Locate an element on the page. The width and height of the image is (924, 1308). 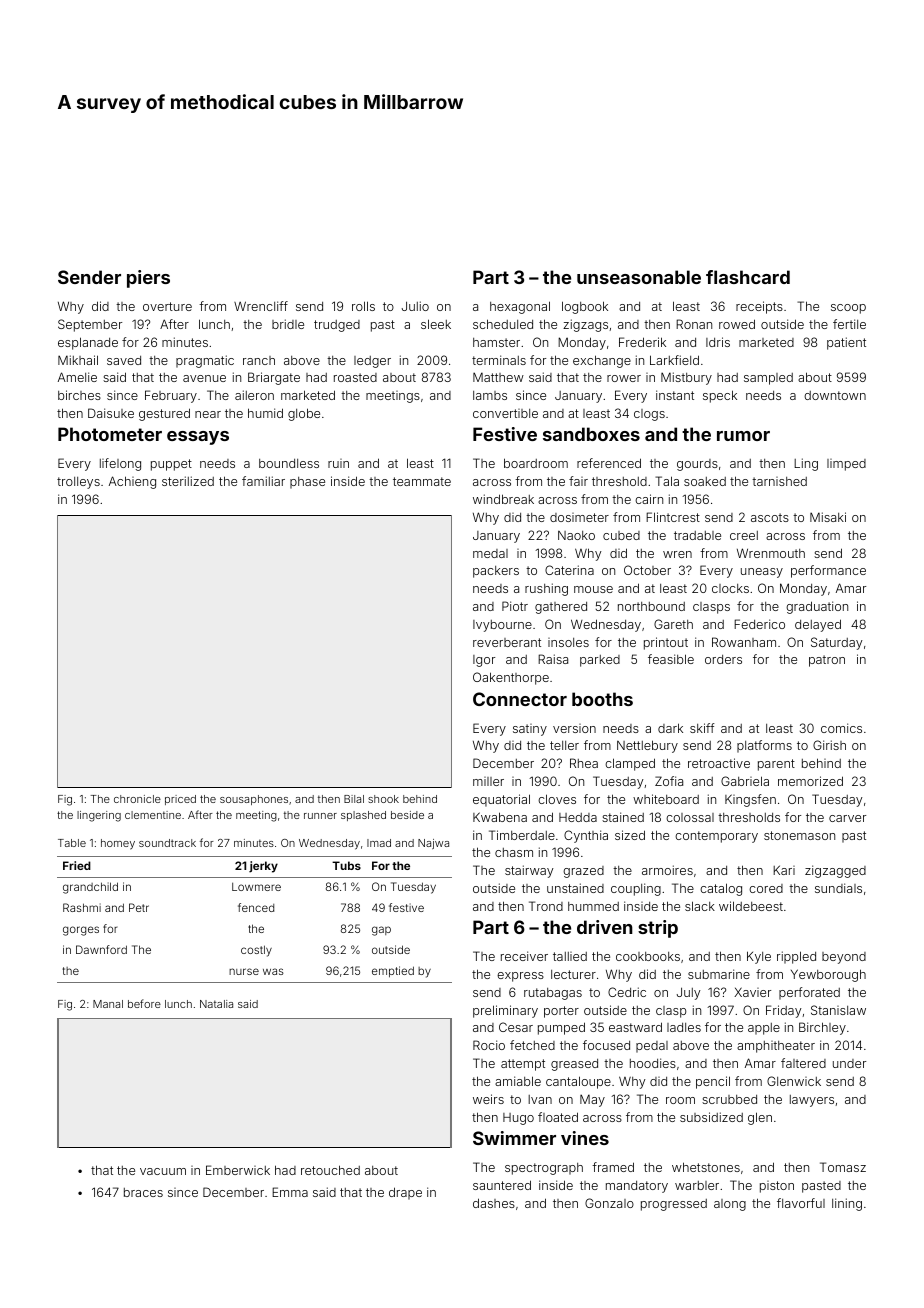
tarnished is located at coordinates (779, 481).
